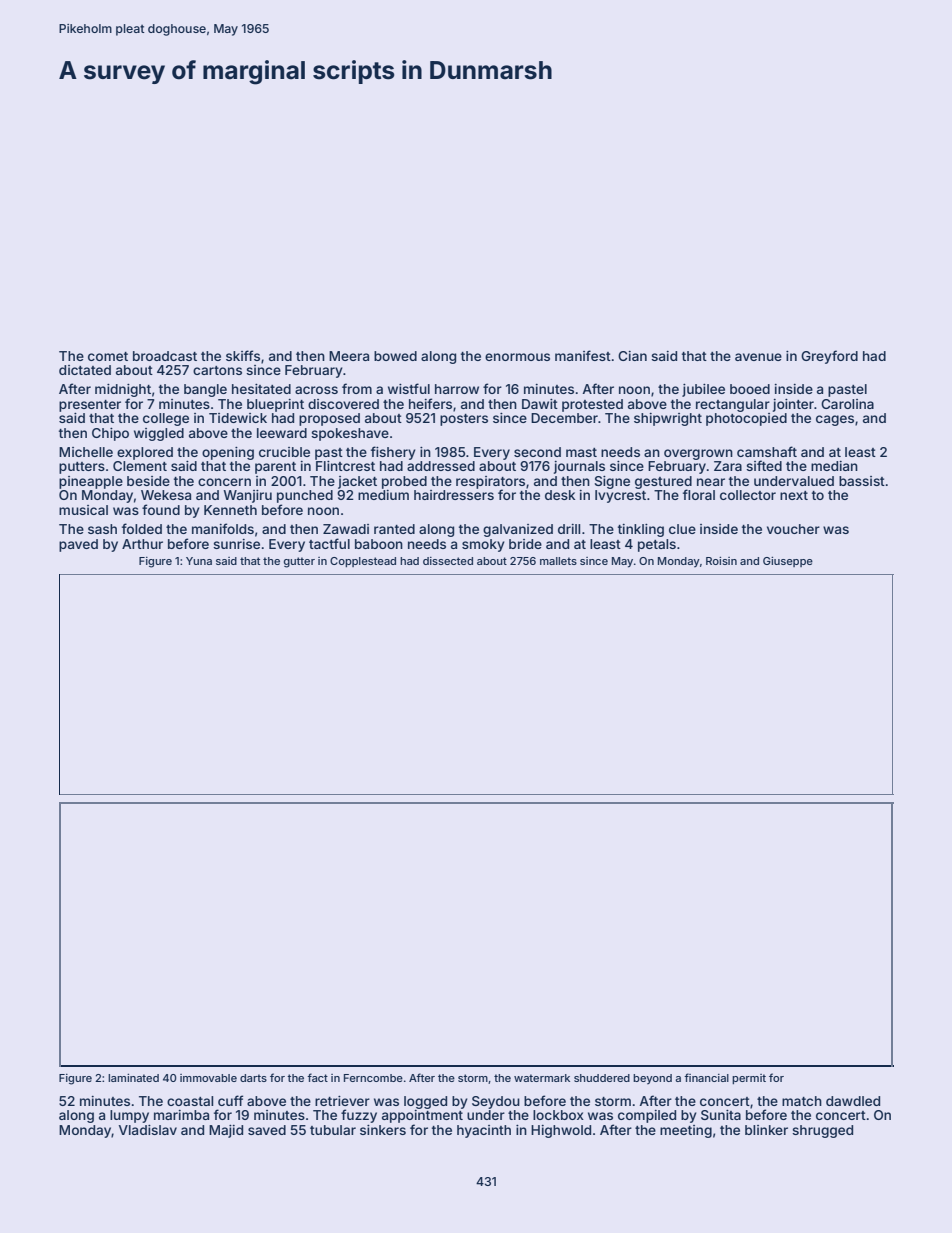 The width and height of the screenshot is (952, 1233). I want to click on Highwold, so click(561, 1131).
